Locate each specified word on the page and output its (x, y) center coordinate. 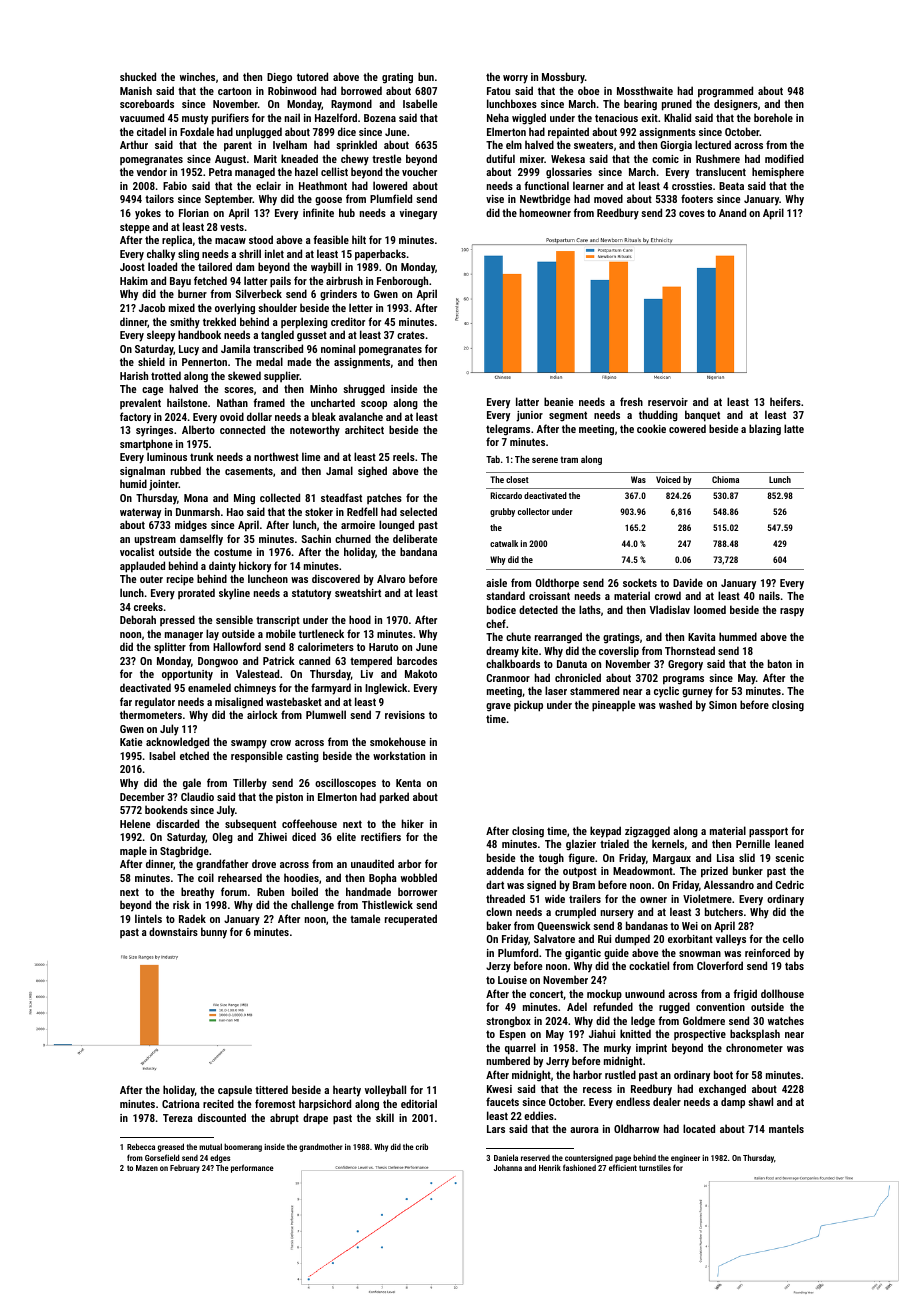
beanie (558, 401)
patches (384, 498)
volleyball (385, 1091)
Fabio (175, 185)
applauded (142, 567)
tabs (794, 965)
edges (220, 1158)
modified (784, 158)
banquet (702, 416)
